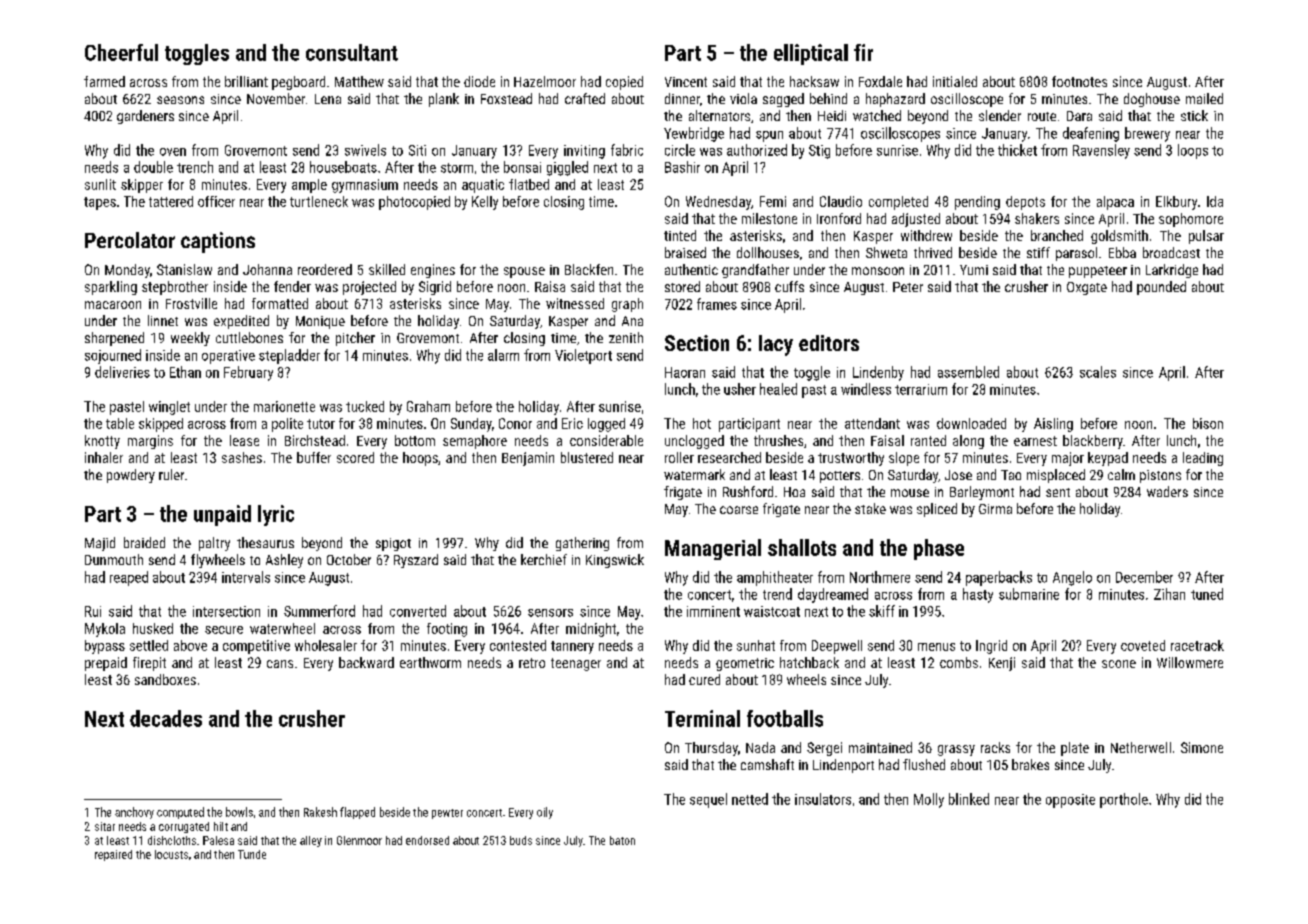 The image size is (1308, 924). What do you see at coordinates (1002, 664) in the document?
I see `Kenji` at bounding box center [1002, 664].
